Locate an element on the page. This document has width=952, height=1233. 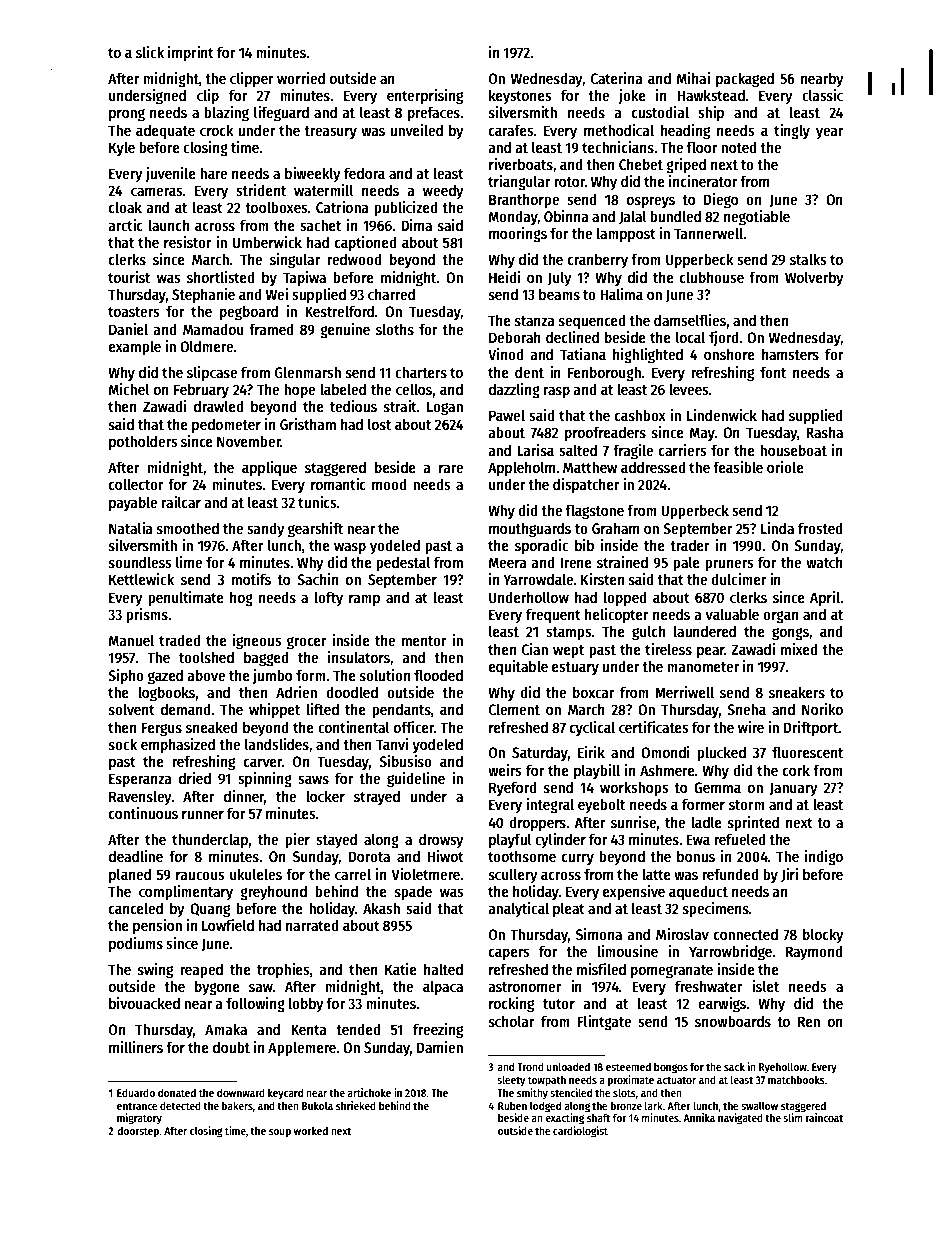
igneous is located at coordinates (257, 642).
